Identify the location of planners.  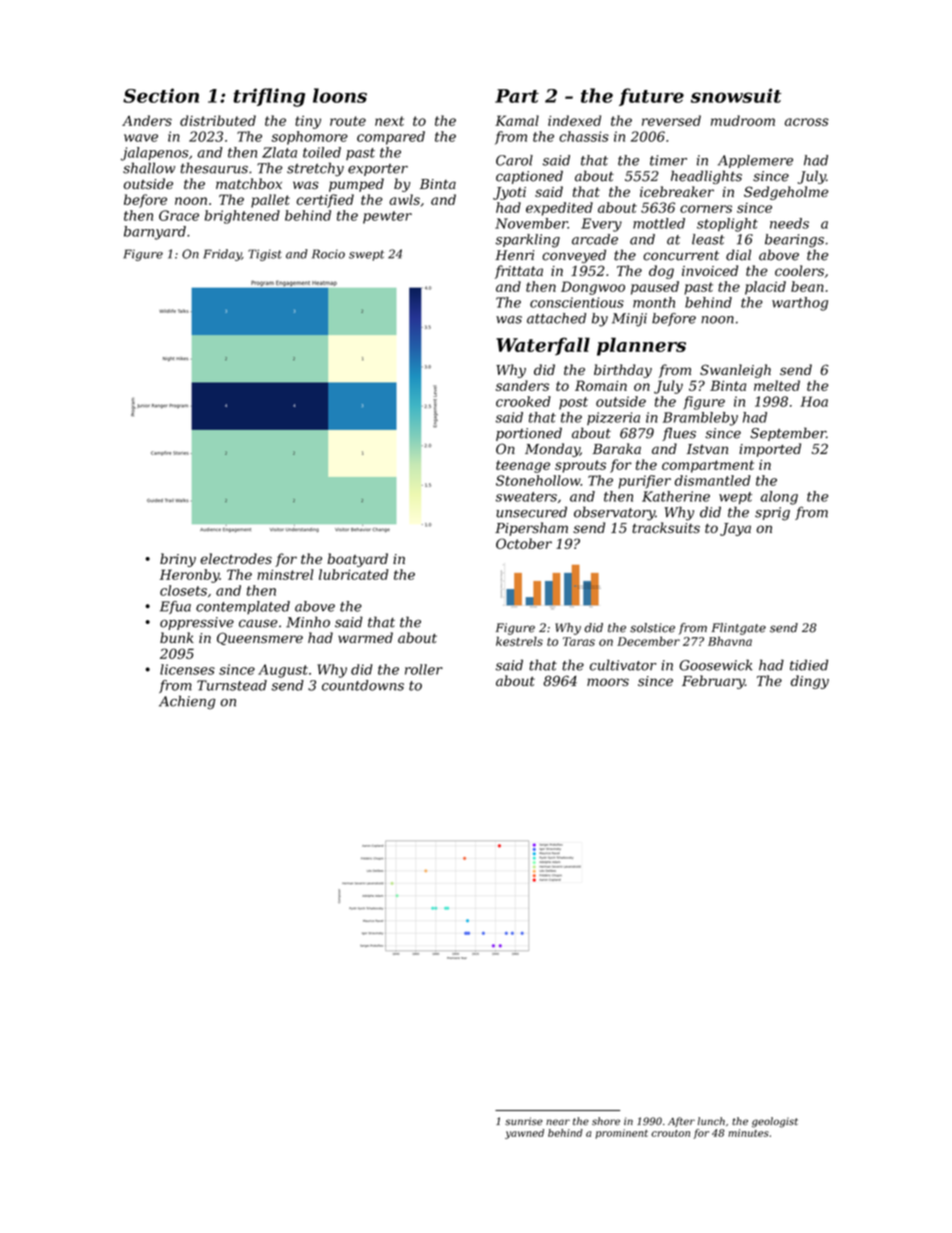
(641, 346).
